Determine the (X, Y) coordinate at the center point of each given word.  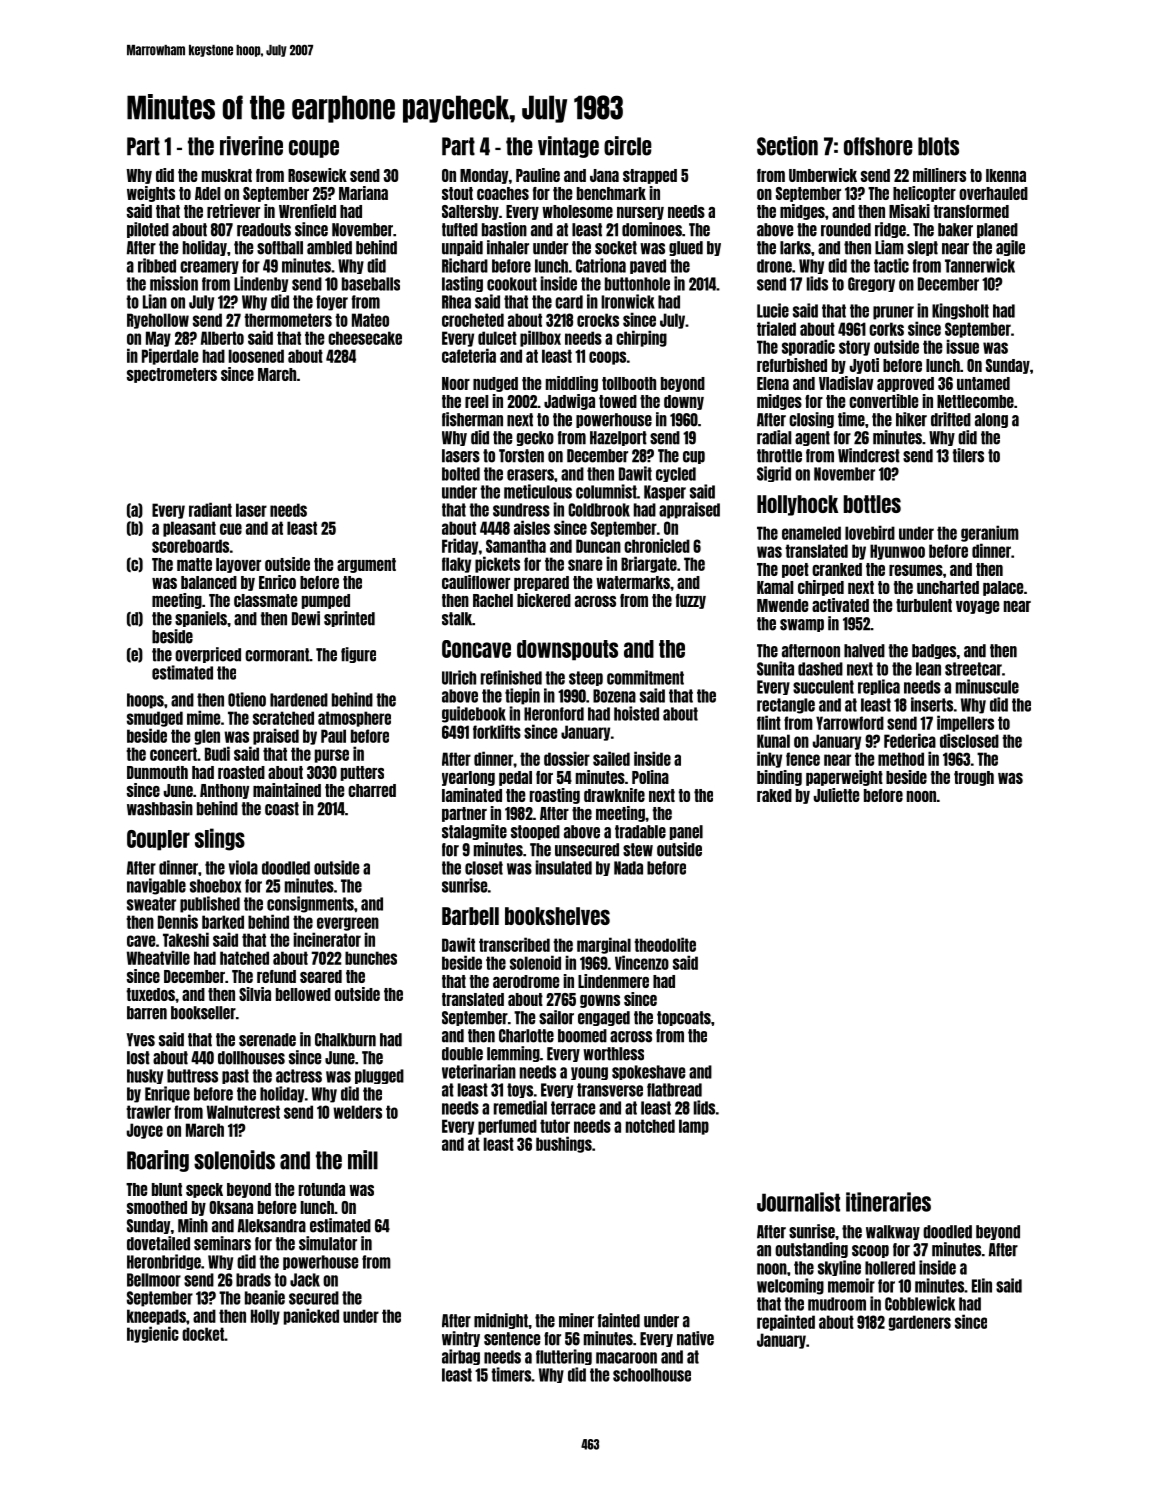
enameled (811, 533)
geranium (990, 533)
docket (203, 1334)
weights (151, 194)
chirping (641, 338)
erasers (530, 475)
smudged (155, 719)
